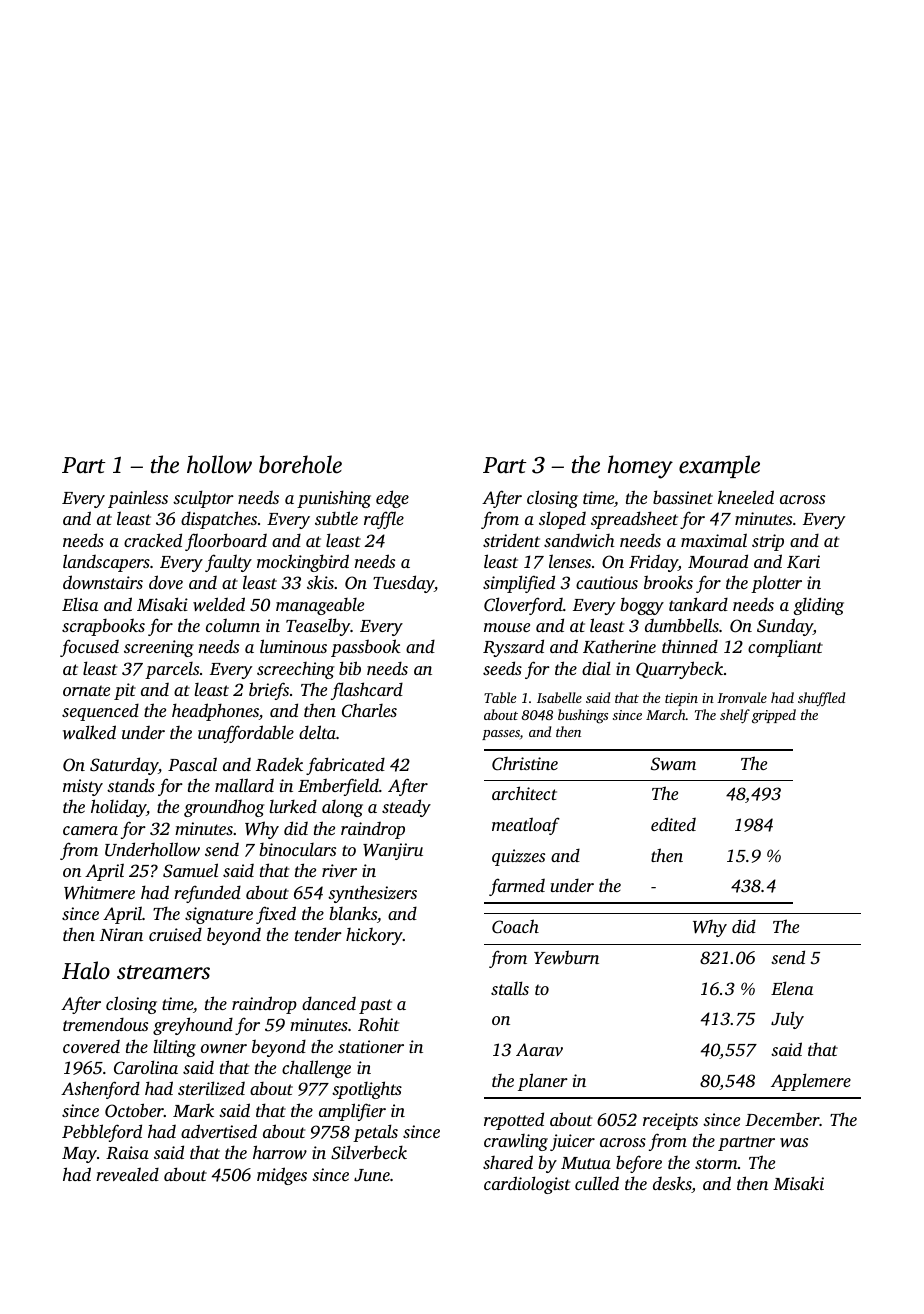 Image resolution: width=924 pixels, height=1314 pixels. What do you see at coordinates (207, 894) in the image?
I see `refunded` at bounding box center [207, 894].
